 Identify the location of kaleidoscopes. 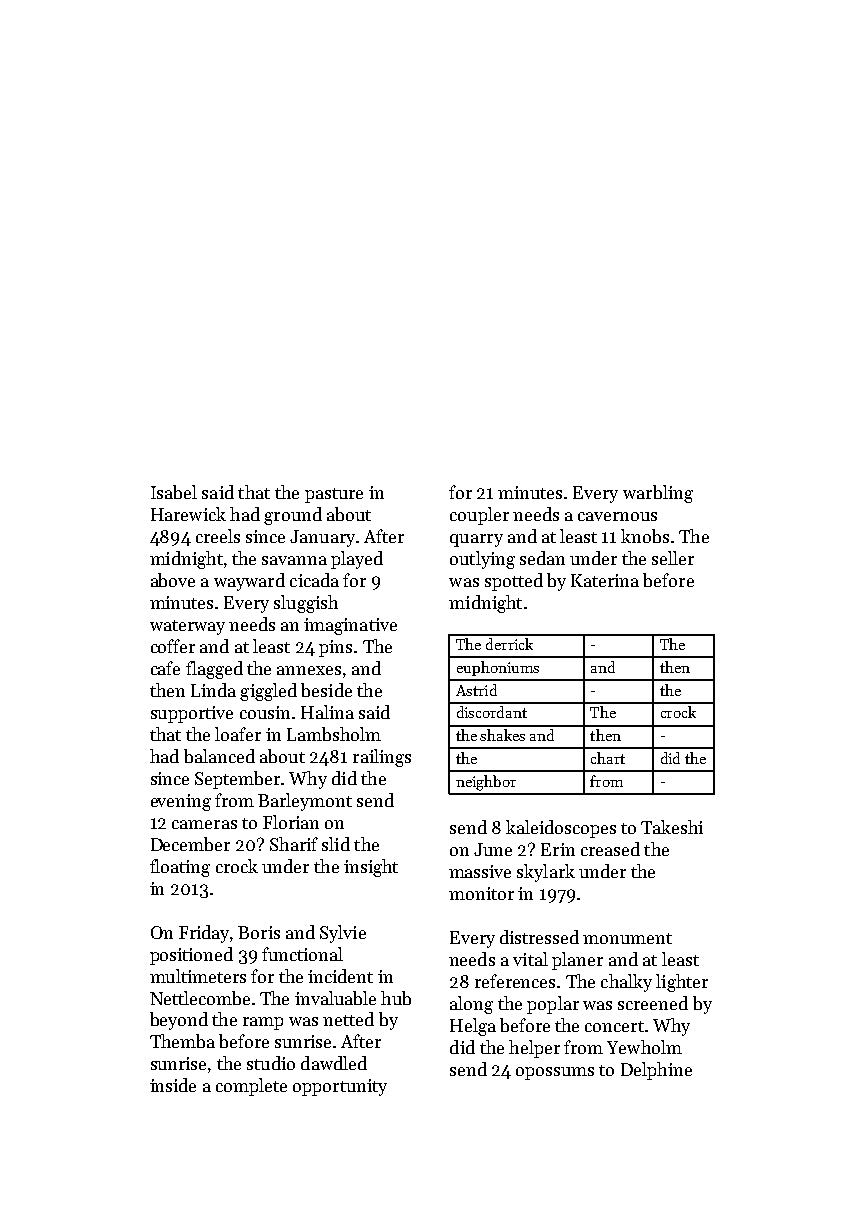
(561, 829).
